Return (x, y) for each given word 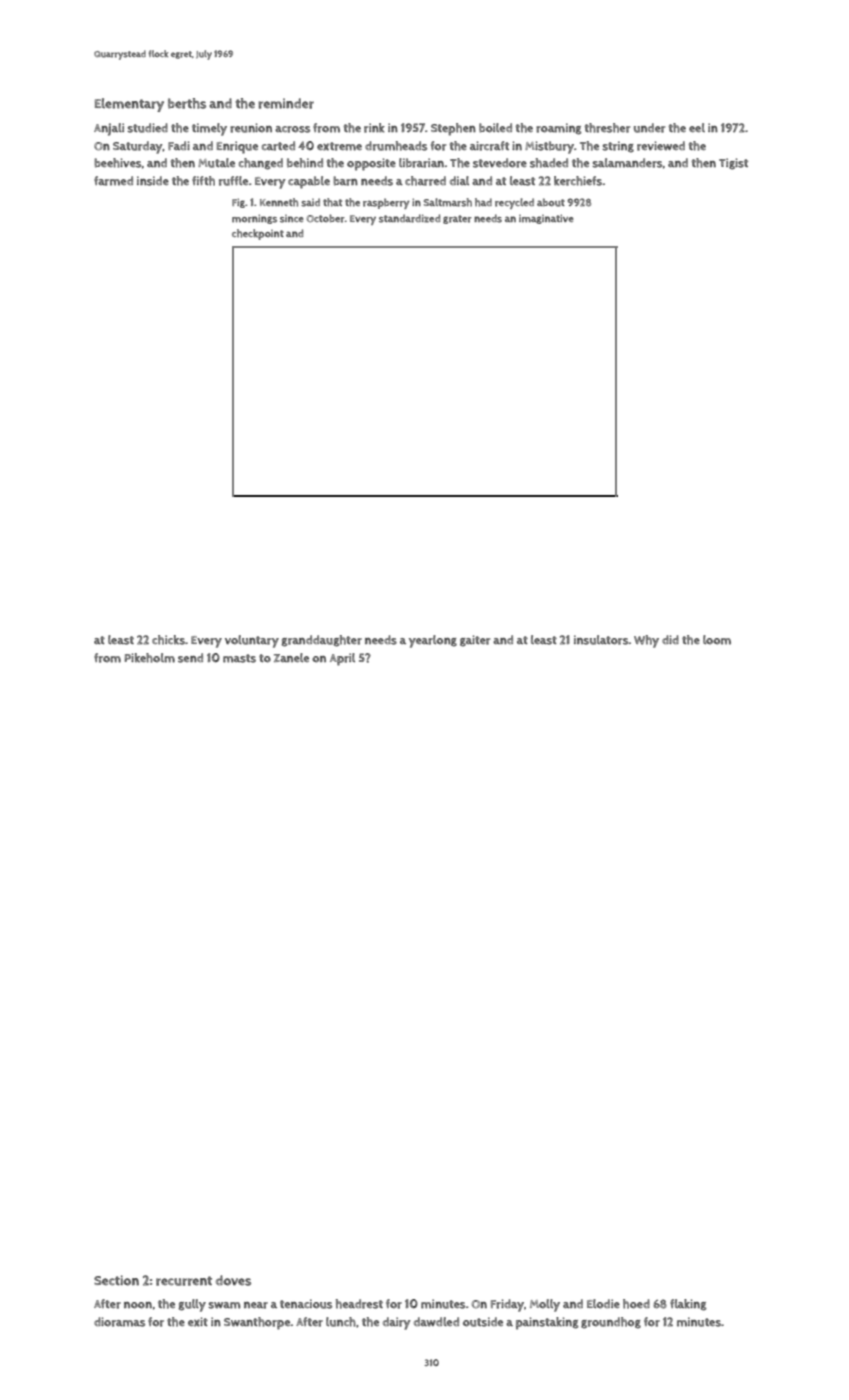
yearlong (433, 641)
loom (717, 640)
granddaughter (322, 641)
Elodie (603, 1304)
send (190, 658)
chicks (168, 640)
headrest (359, 1304)
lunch (341, 1322)
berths (187, 103)
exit (198, 1322)
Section (116, 1280)
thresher (607, 128)
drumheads (396, 146)
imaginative (546, 219)
